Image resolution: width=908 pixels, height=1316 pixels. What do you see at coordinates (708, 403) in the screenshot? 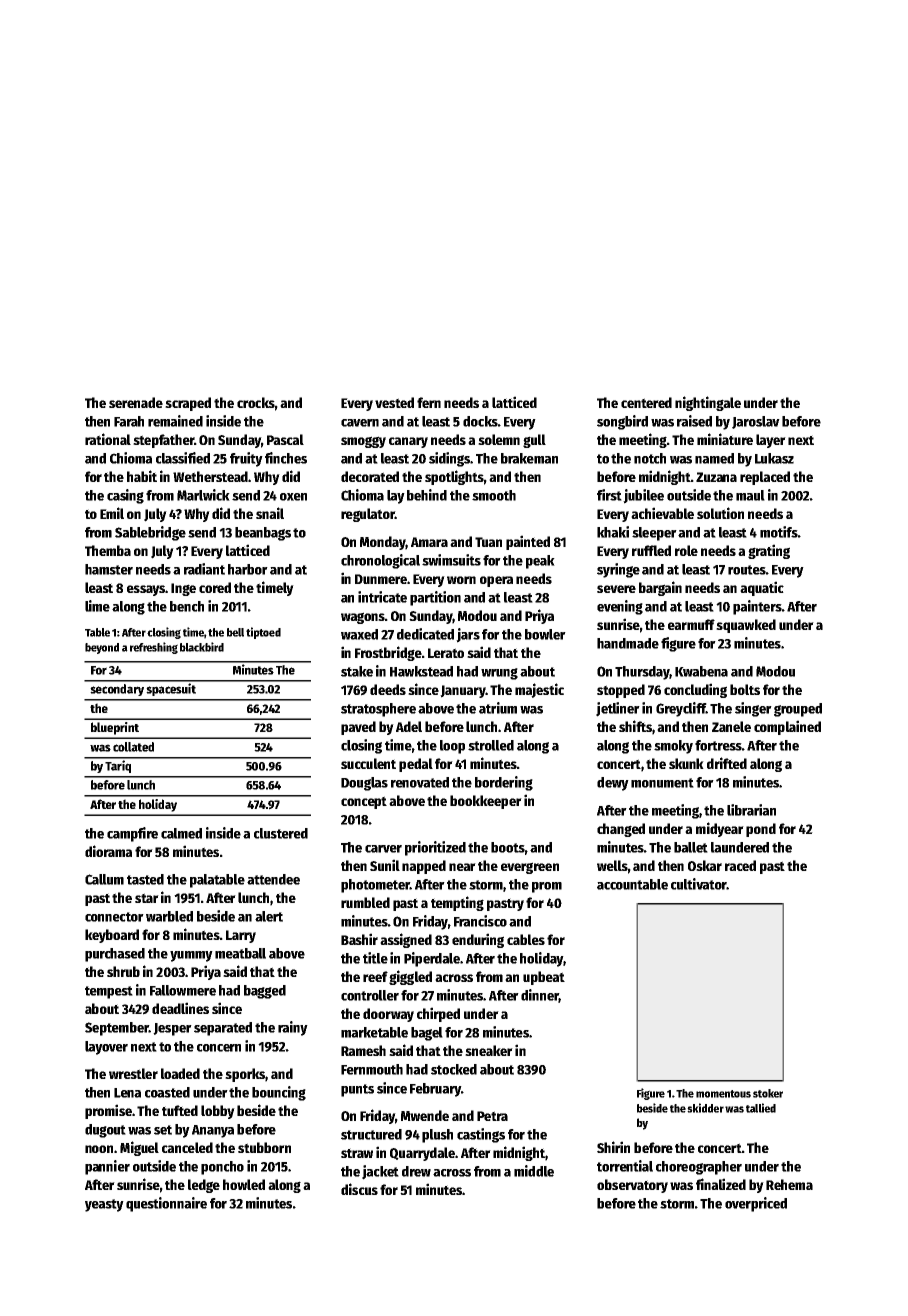
I see `nightingale` at bounding box center [708, 403].
